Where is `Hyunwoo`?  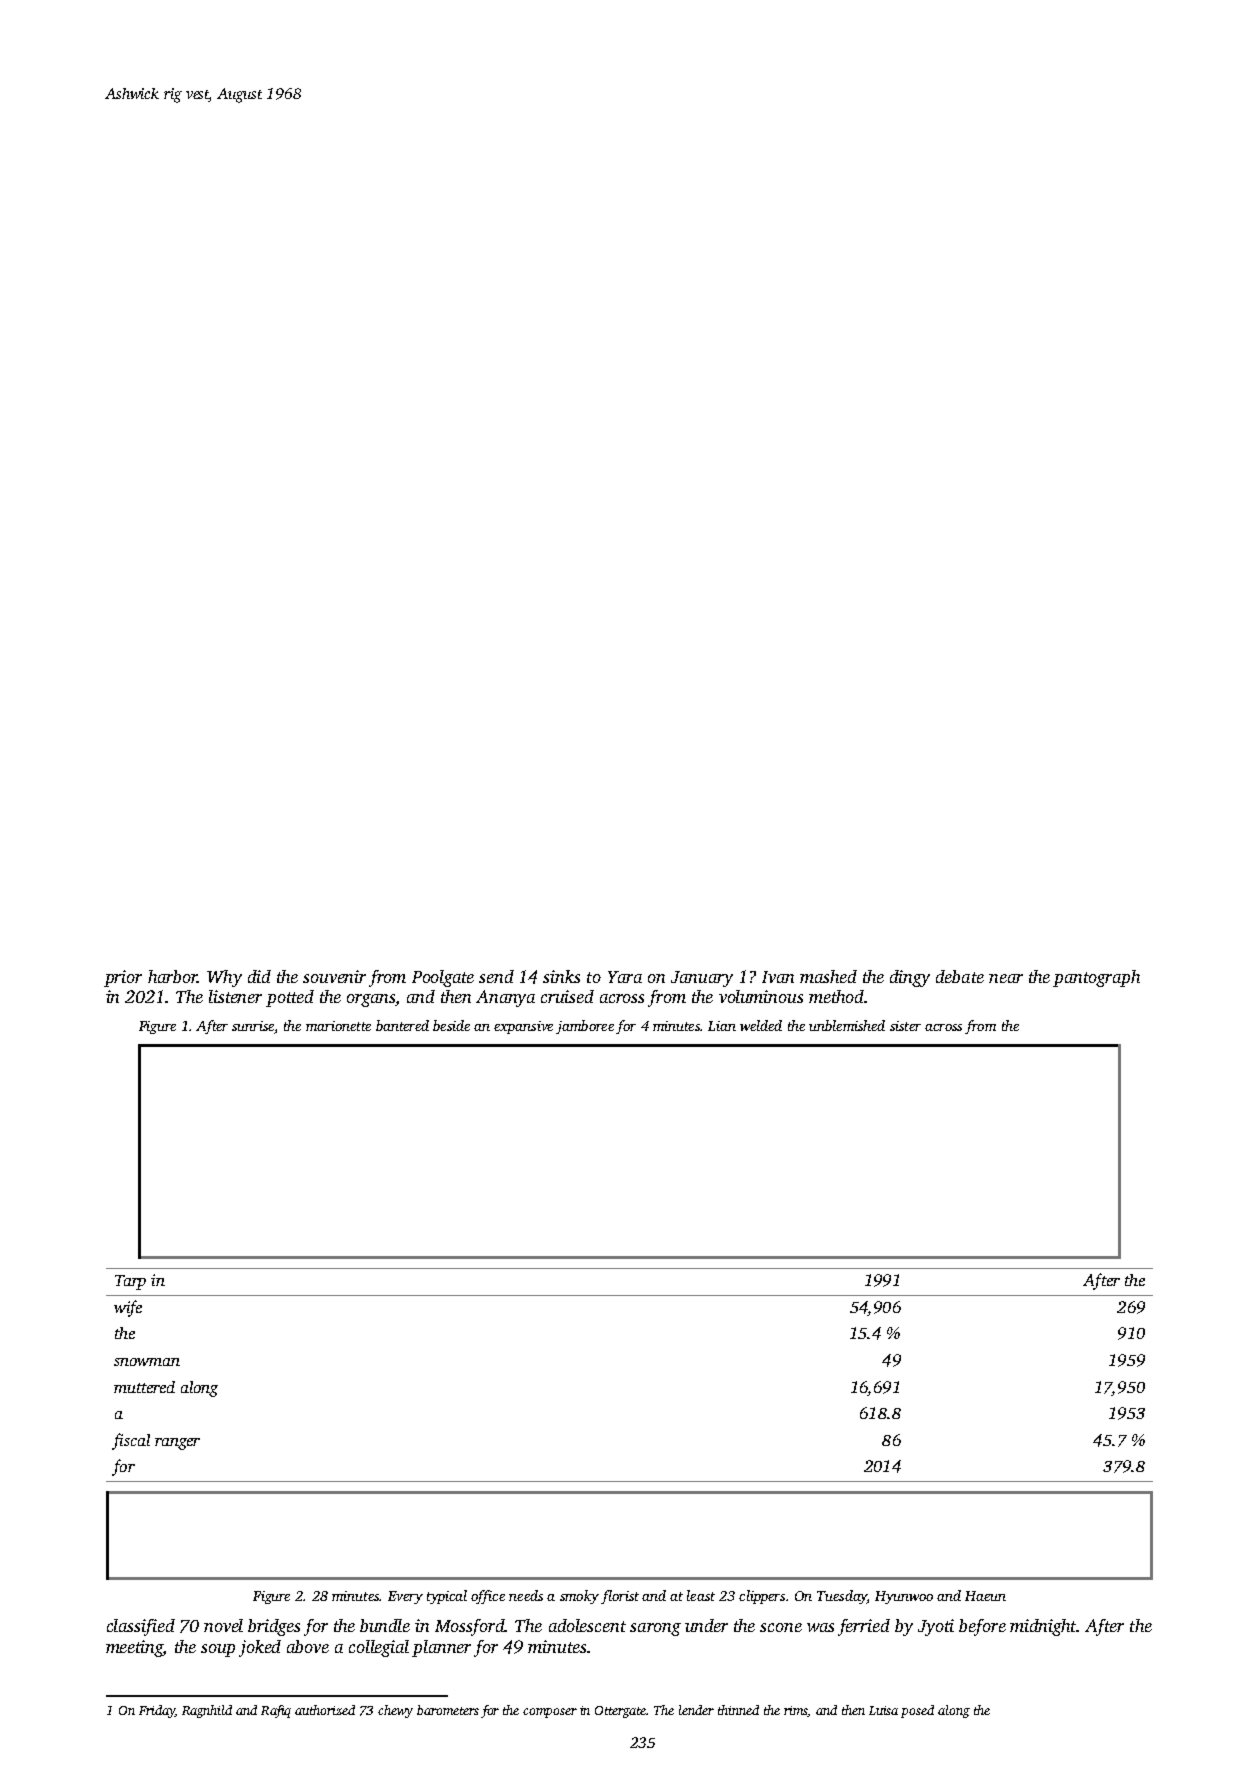
Hyunwoo is located at coordinates (904, 1597).
